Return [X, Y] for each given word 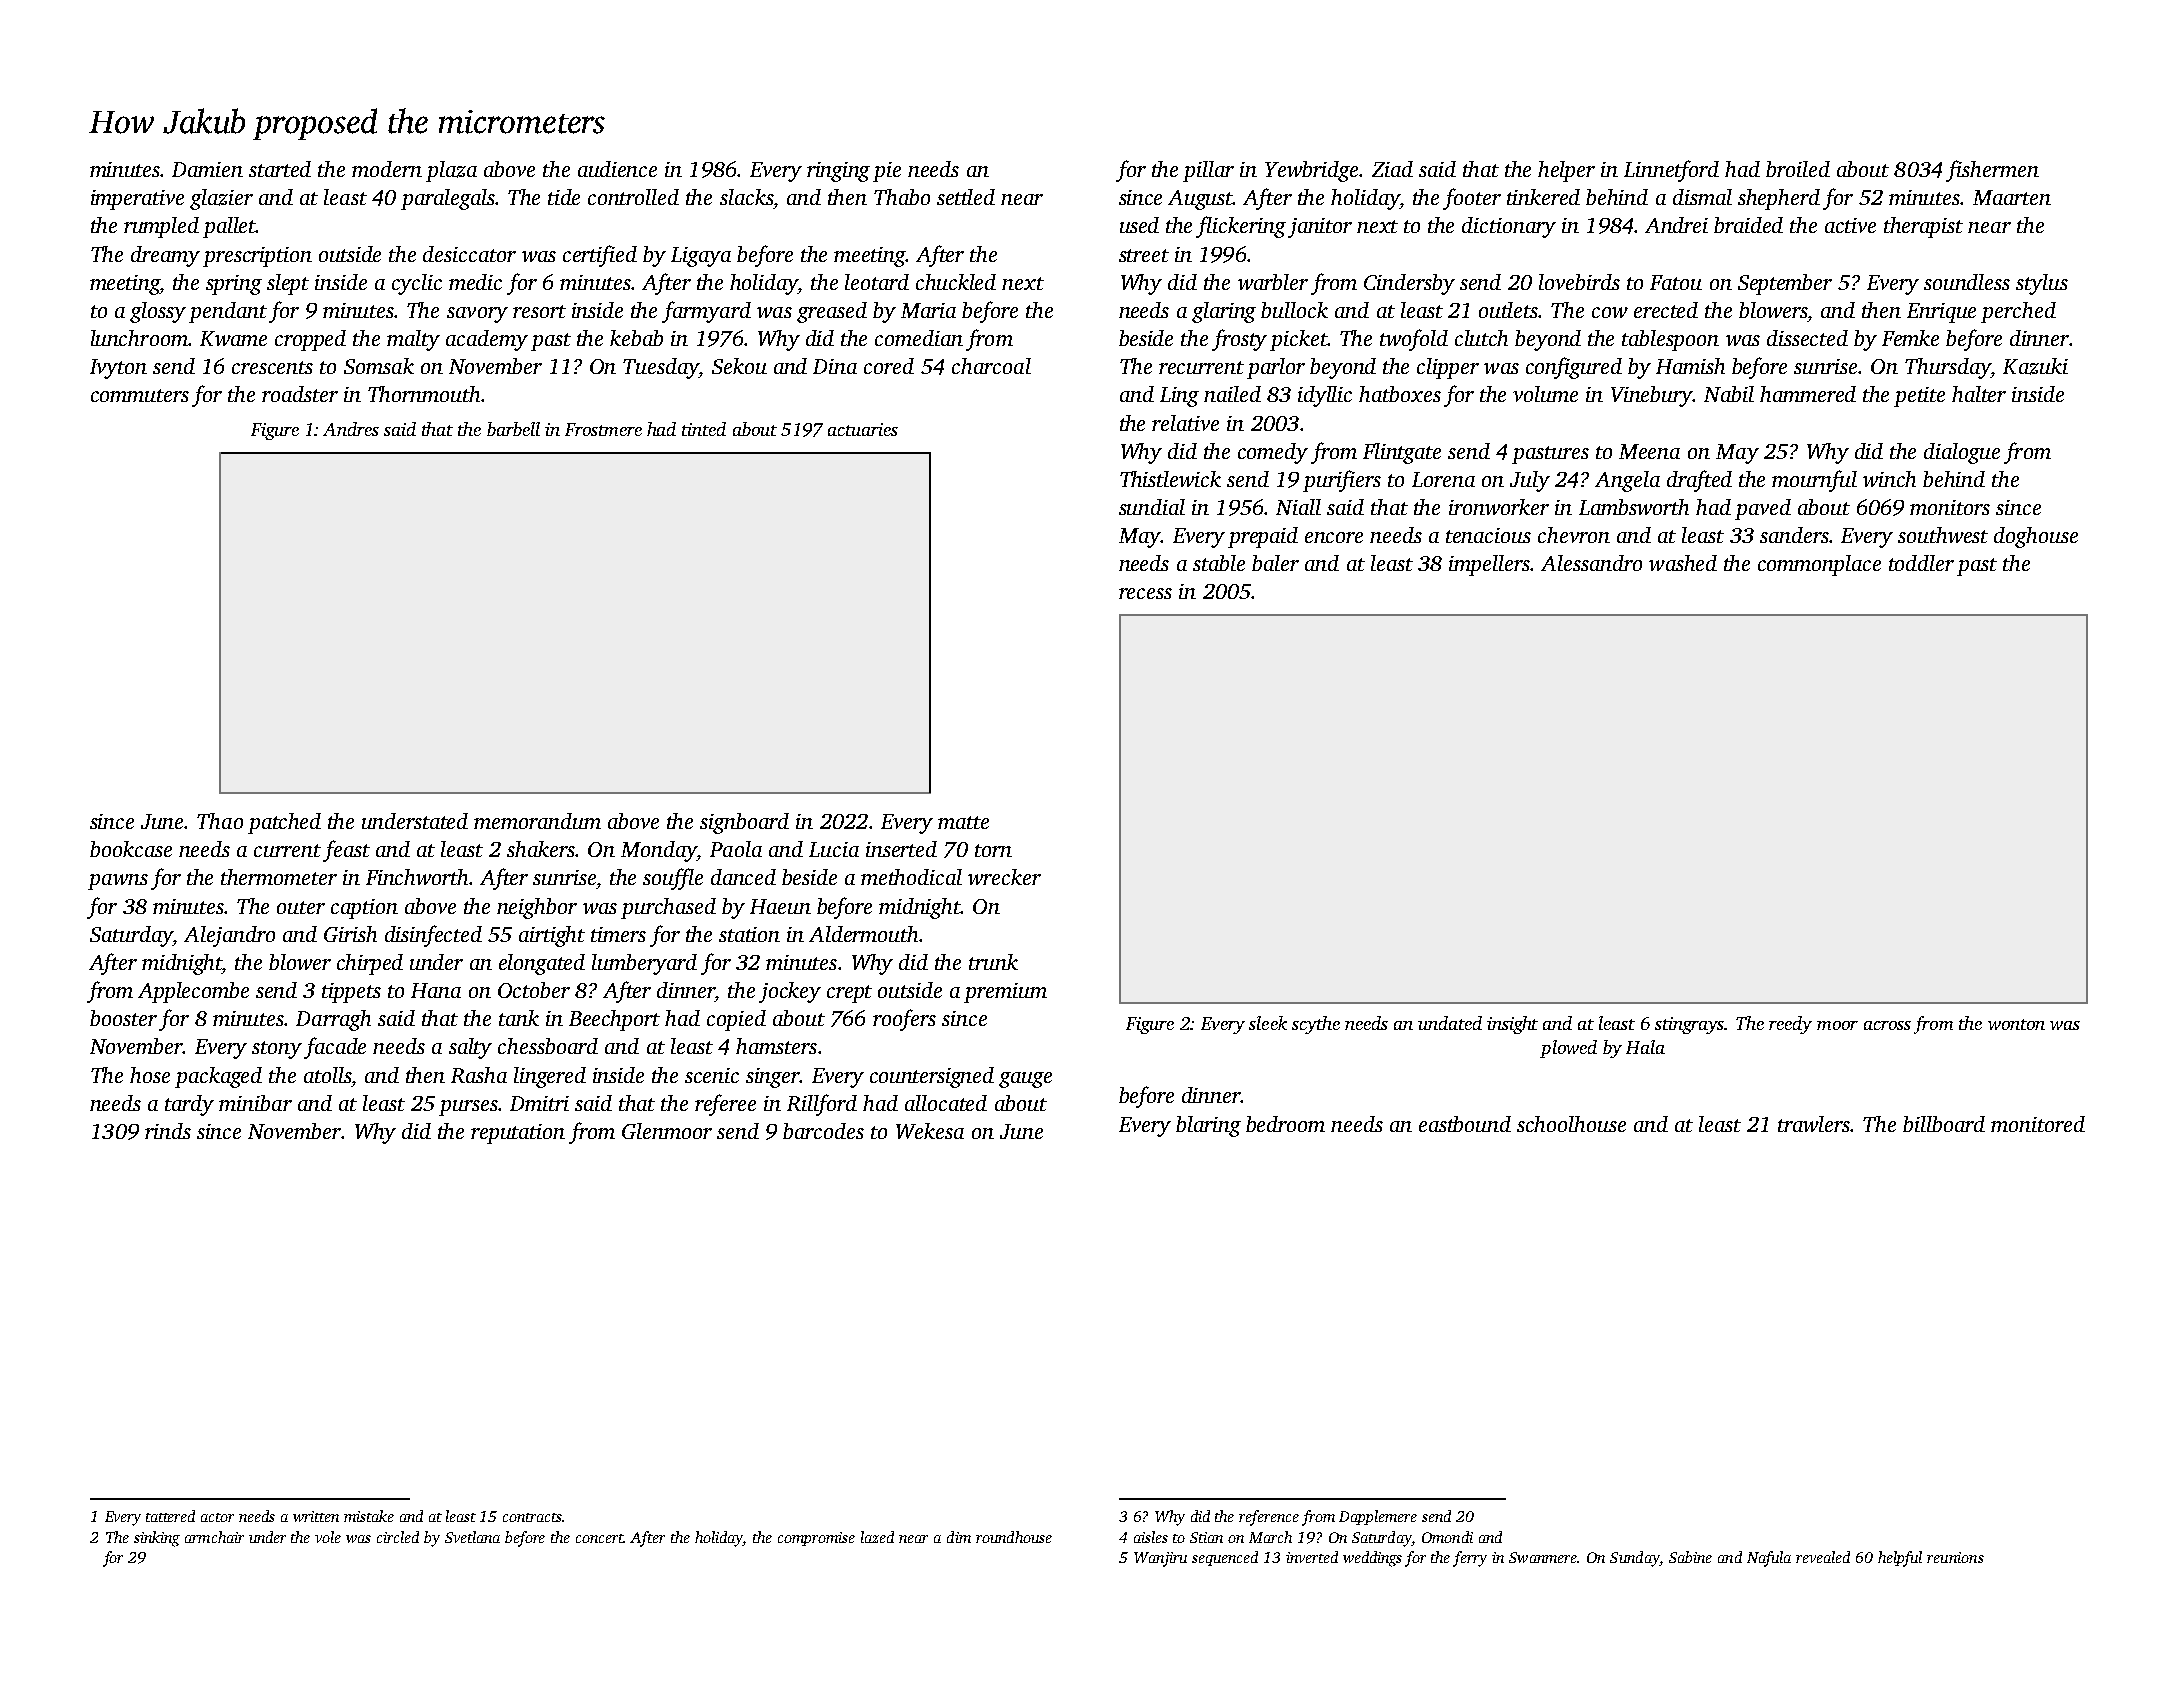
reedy [1790, 1025]
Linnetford [1671, 171]
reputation [518, 1134]
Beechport [614, 1020]
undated [1450, 1023]
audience [617, 169]
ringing [838, 172]
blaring [1208, 1126]
